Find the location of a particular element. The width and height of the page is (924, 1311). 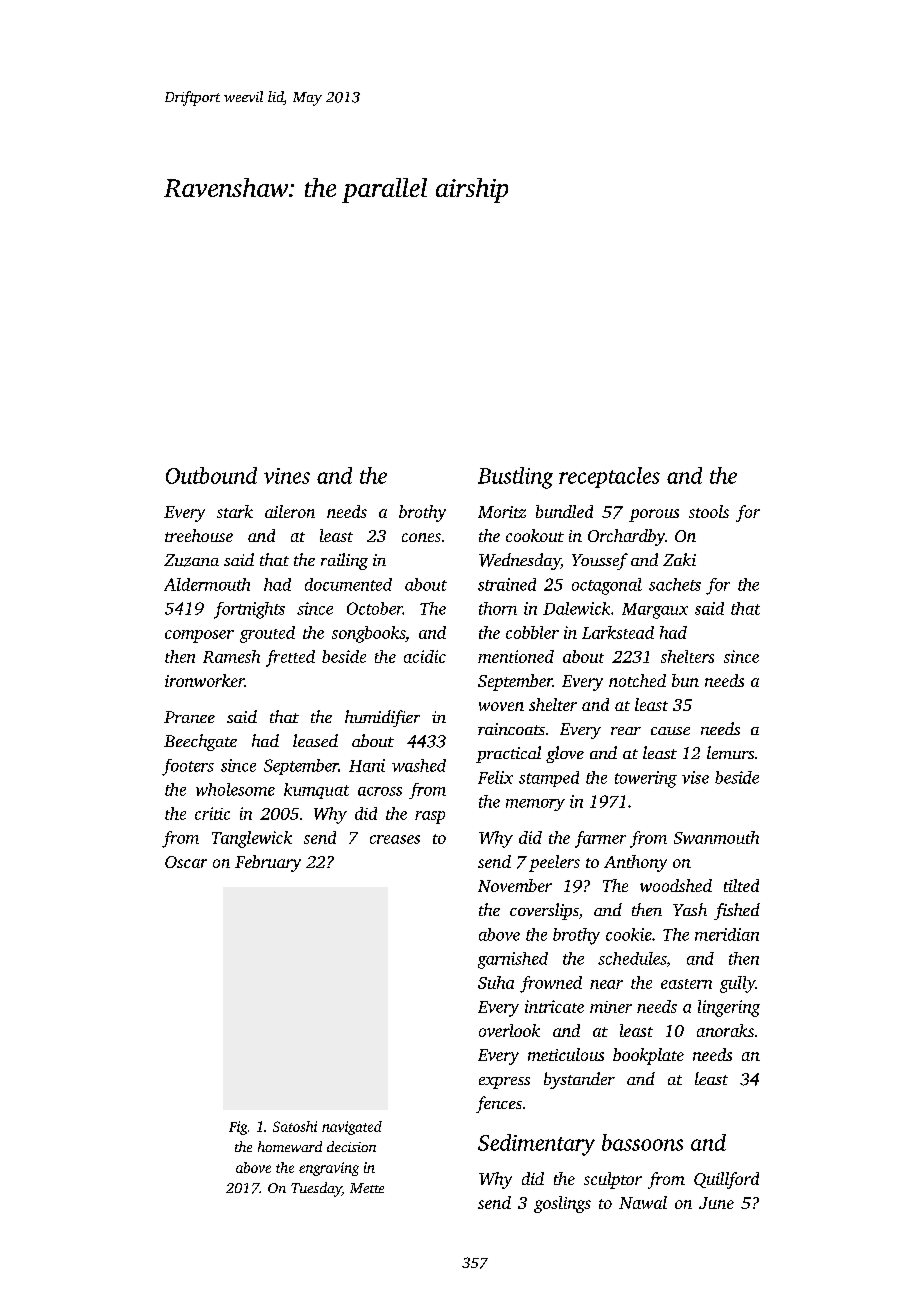

Sedimentary is located at coordinates (536, 1145).
